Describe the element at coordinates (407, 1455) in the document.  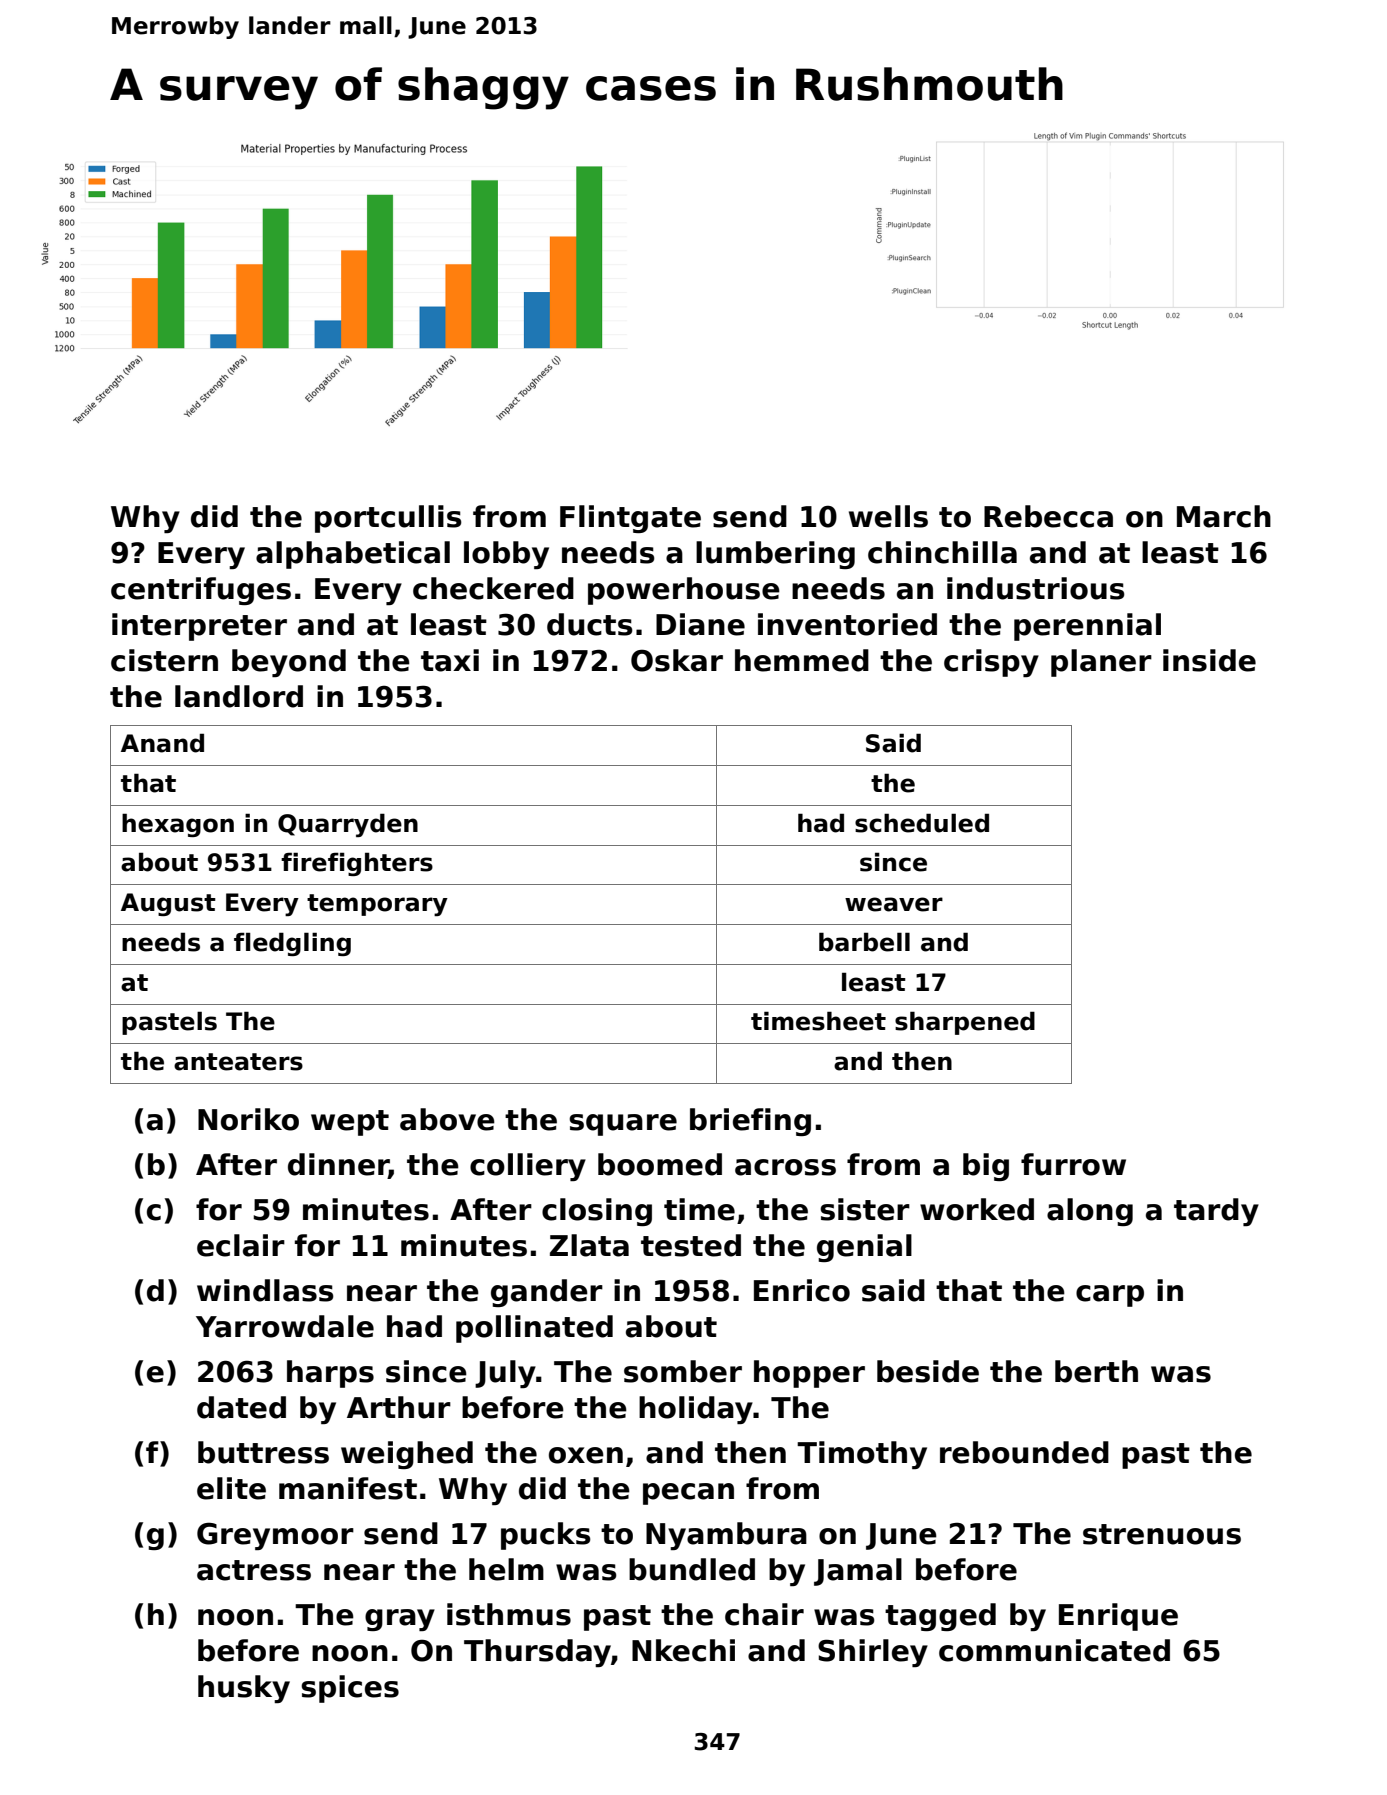
I see `weighed` at that location.
